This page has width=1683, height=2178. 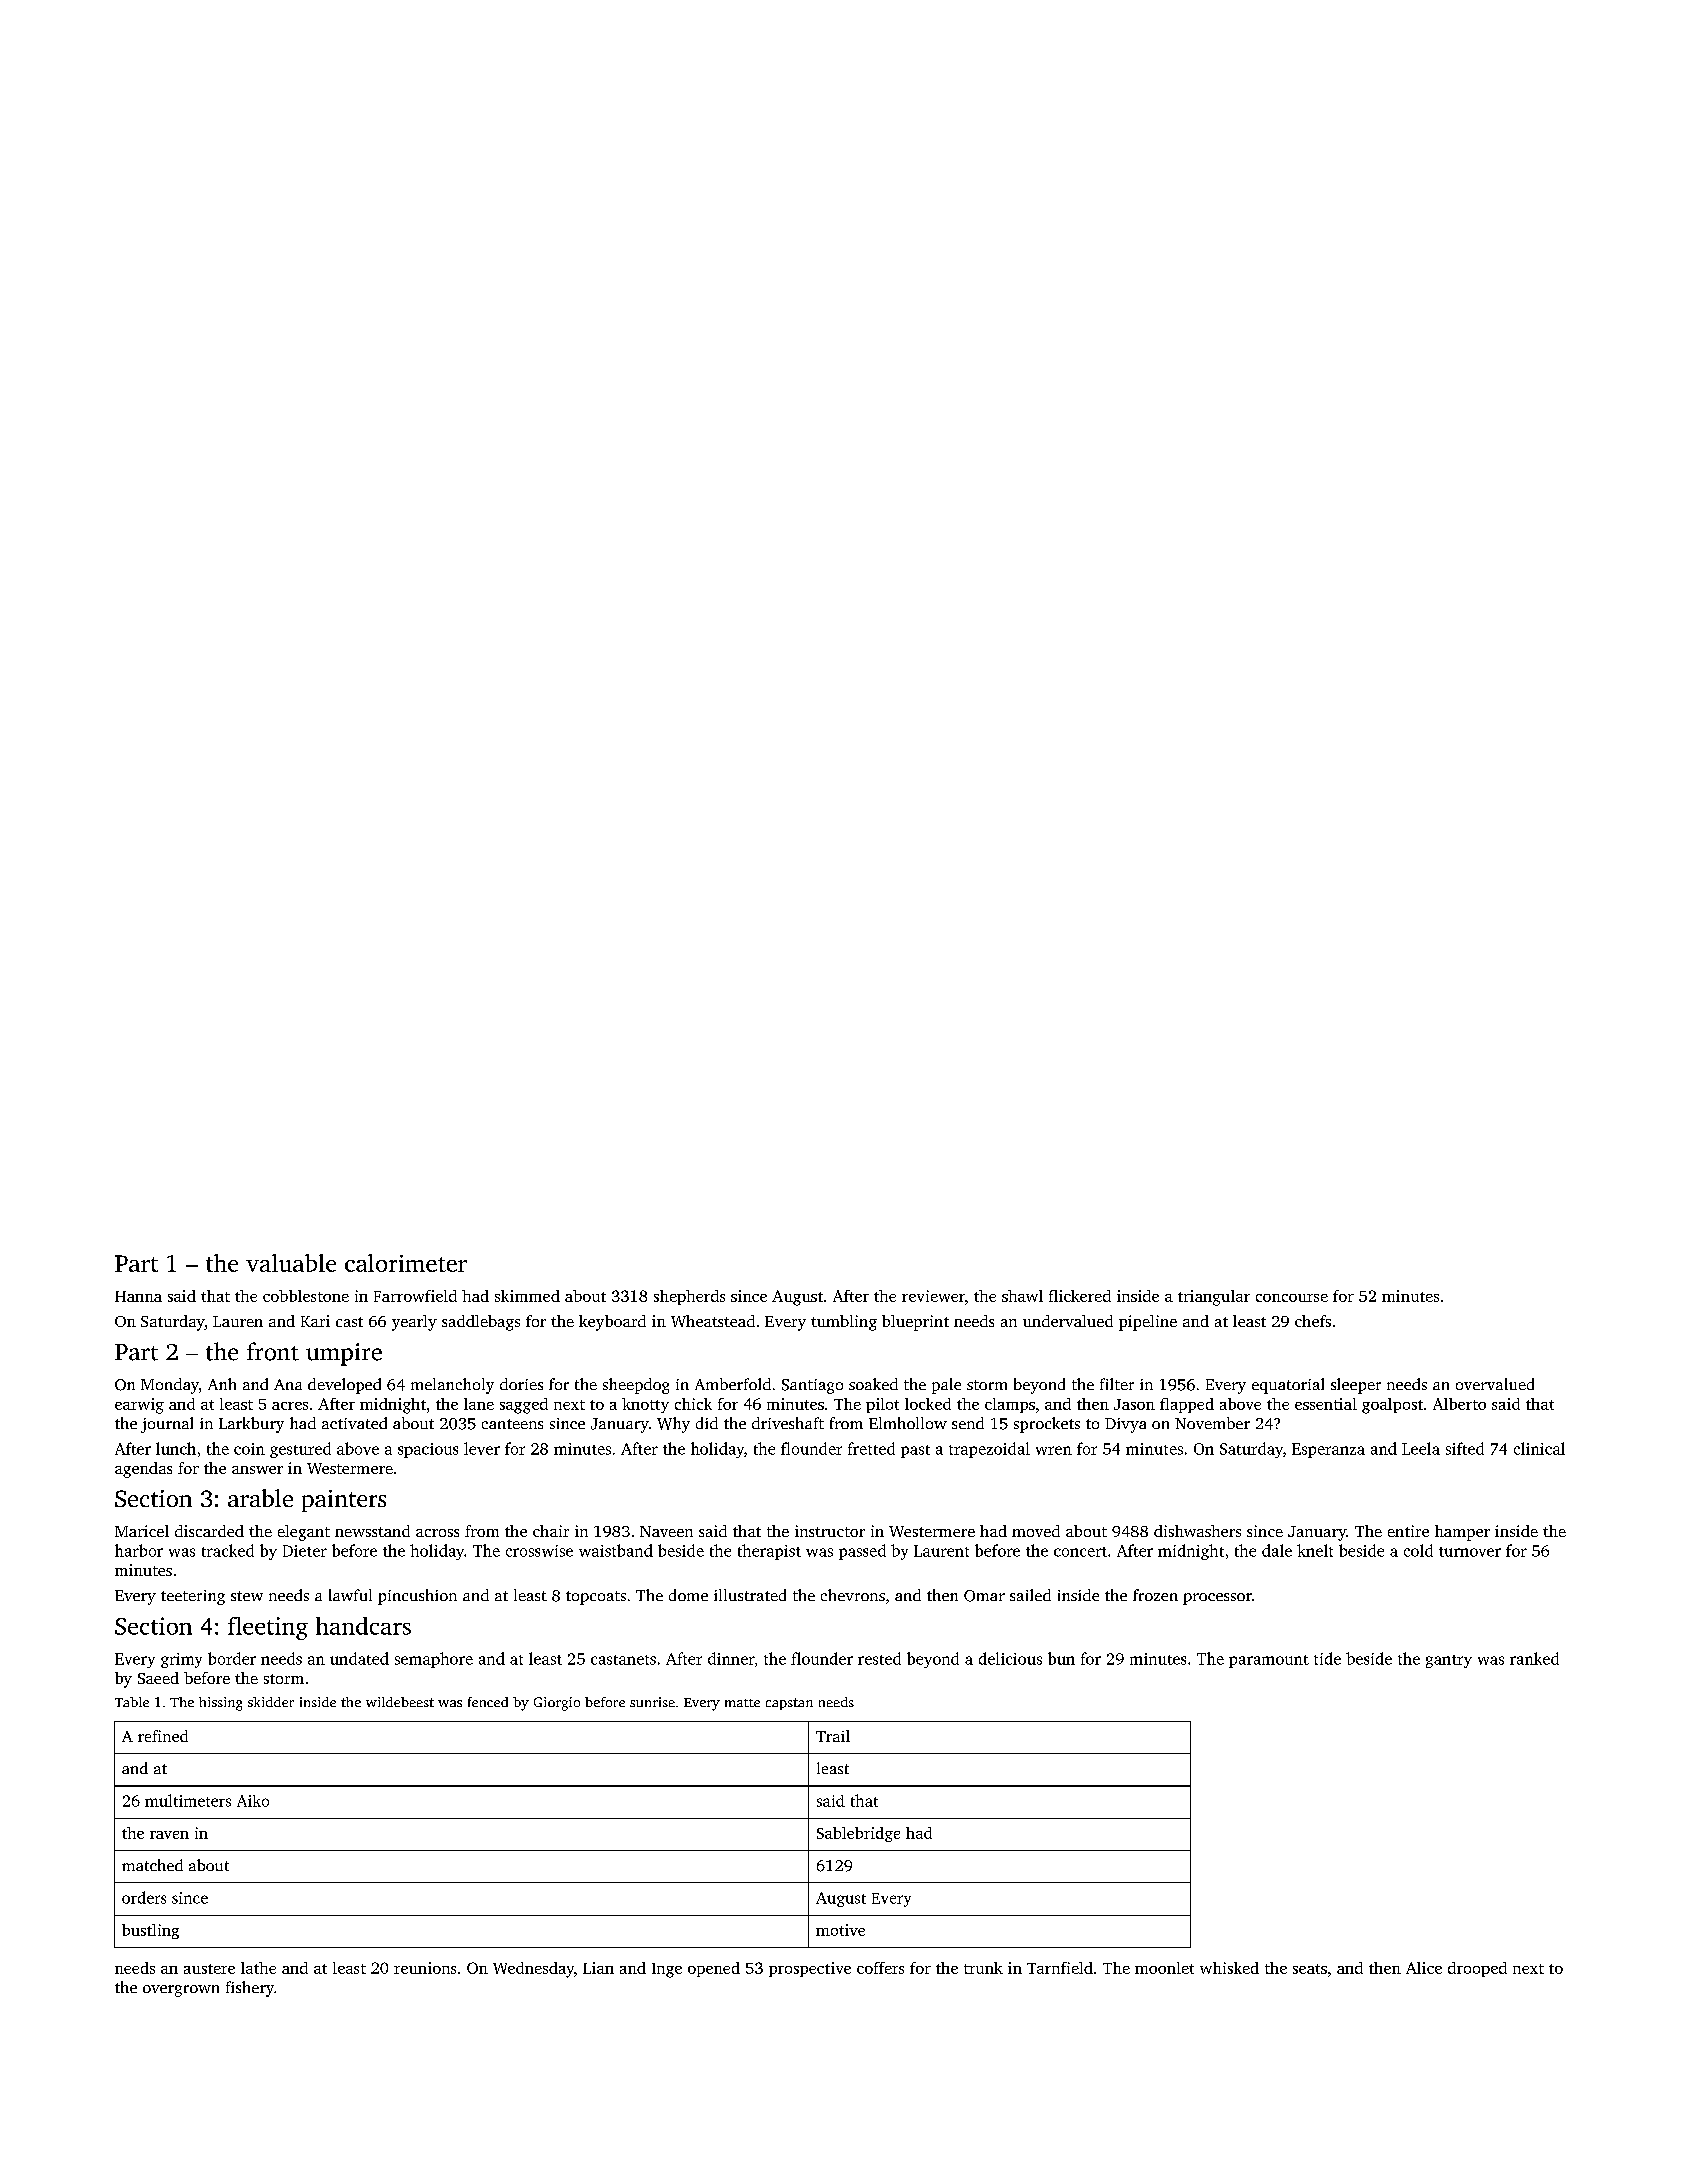 I want to click on concourse, so click(x=1292, y=1298).
